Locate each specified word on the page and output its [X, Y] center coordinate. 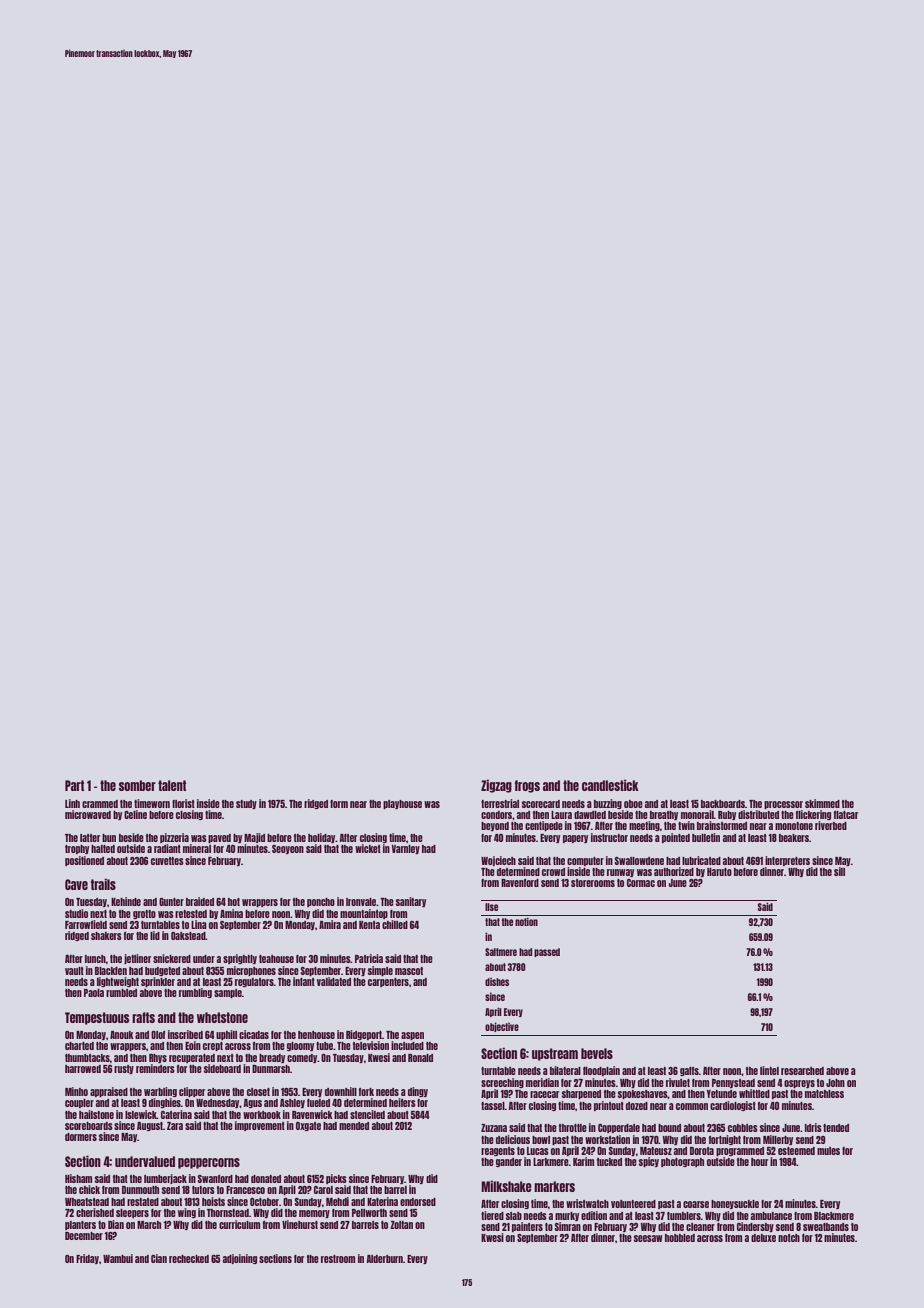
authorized [674, 871]
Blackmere [834, 1216]
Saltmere [501, 952]
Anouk [122, 1035]
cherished [95, 1212]
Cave [76, 884]
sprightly [240, 959]
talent [172, 785]
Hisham [78, 1178]
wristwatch [587, 1203]
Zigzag [496, 786]
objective [502, 1027]
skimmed [822, 803]
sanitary [411, 902]
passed [547, 952]
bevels [597, 1053]
